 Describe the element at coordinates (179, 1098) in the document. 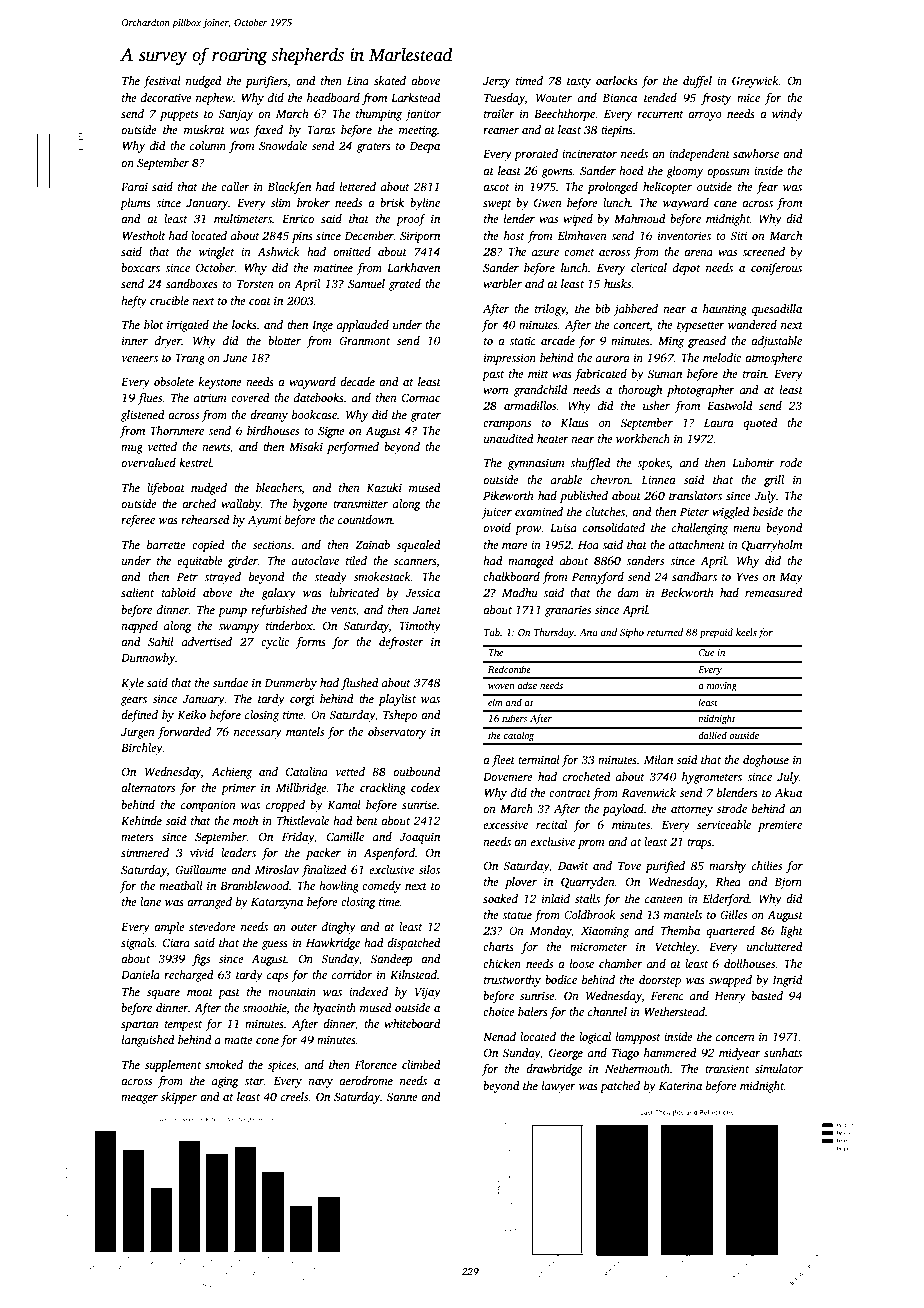

I see `skipper` at that location.
